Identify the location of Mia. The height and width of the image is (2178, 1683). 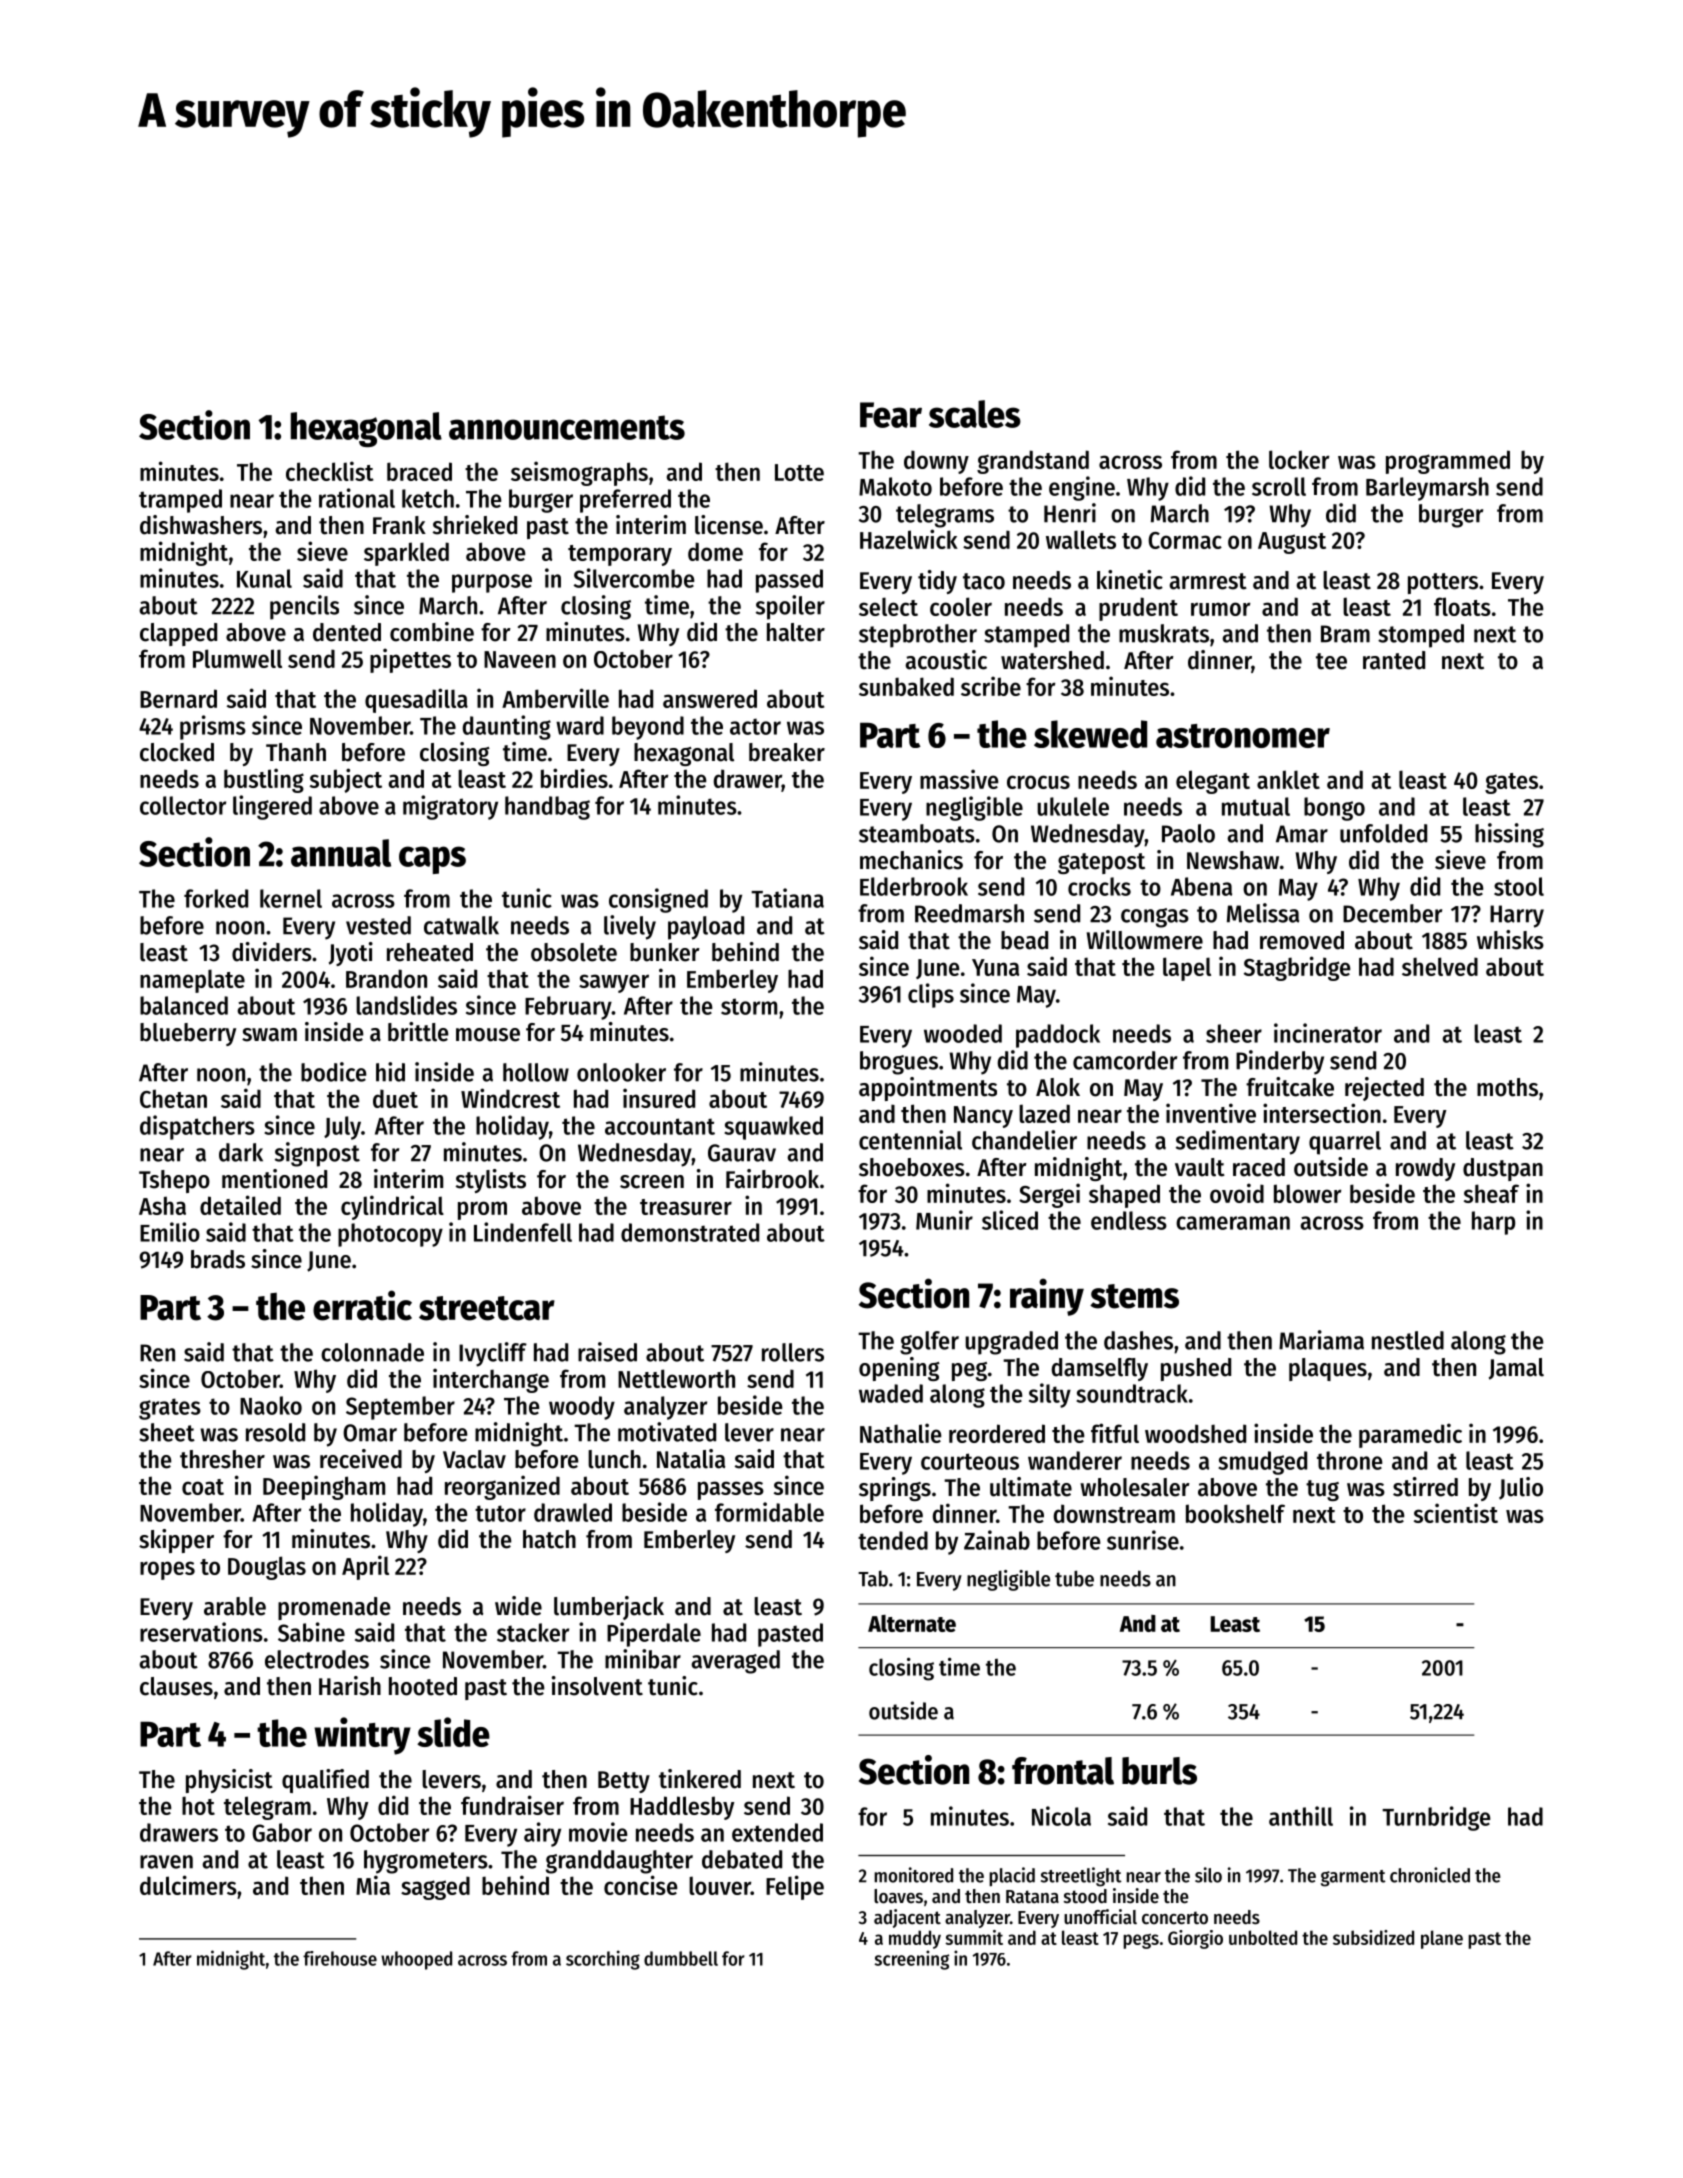
(373, 1885).
